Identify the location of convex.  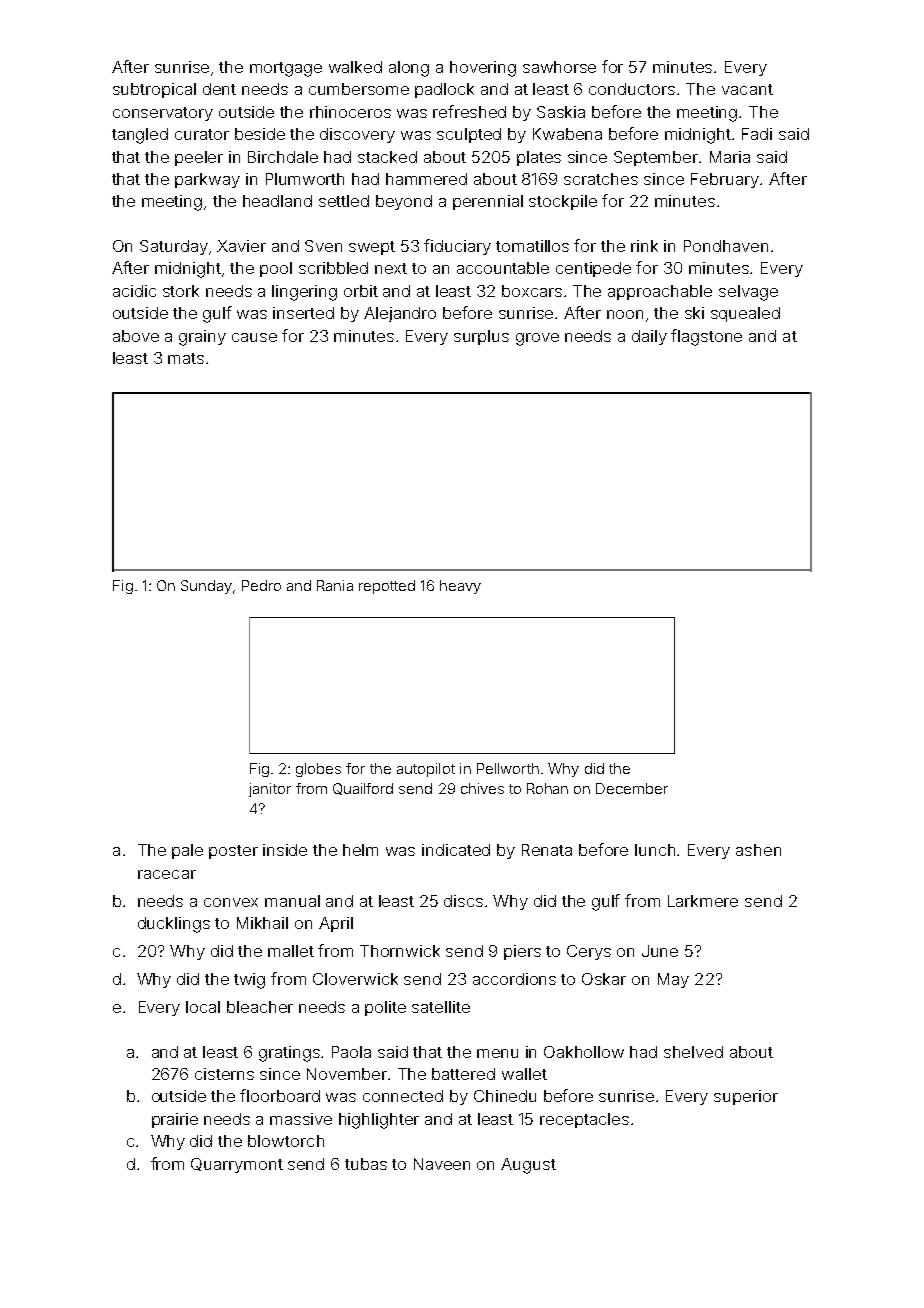
(231, 902).
